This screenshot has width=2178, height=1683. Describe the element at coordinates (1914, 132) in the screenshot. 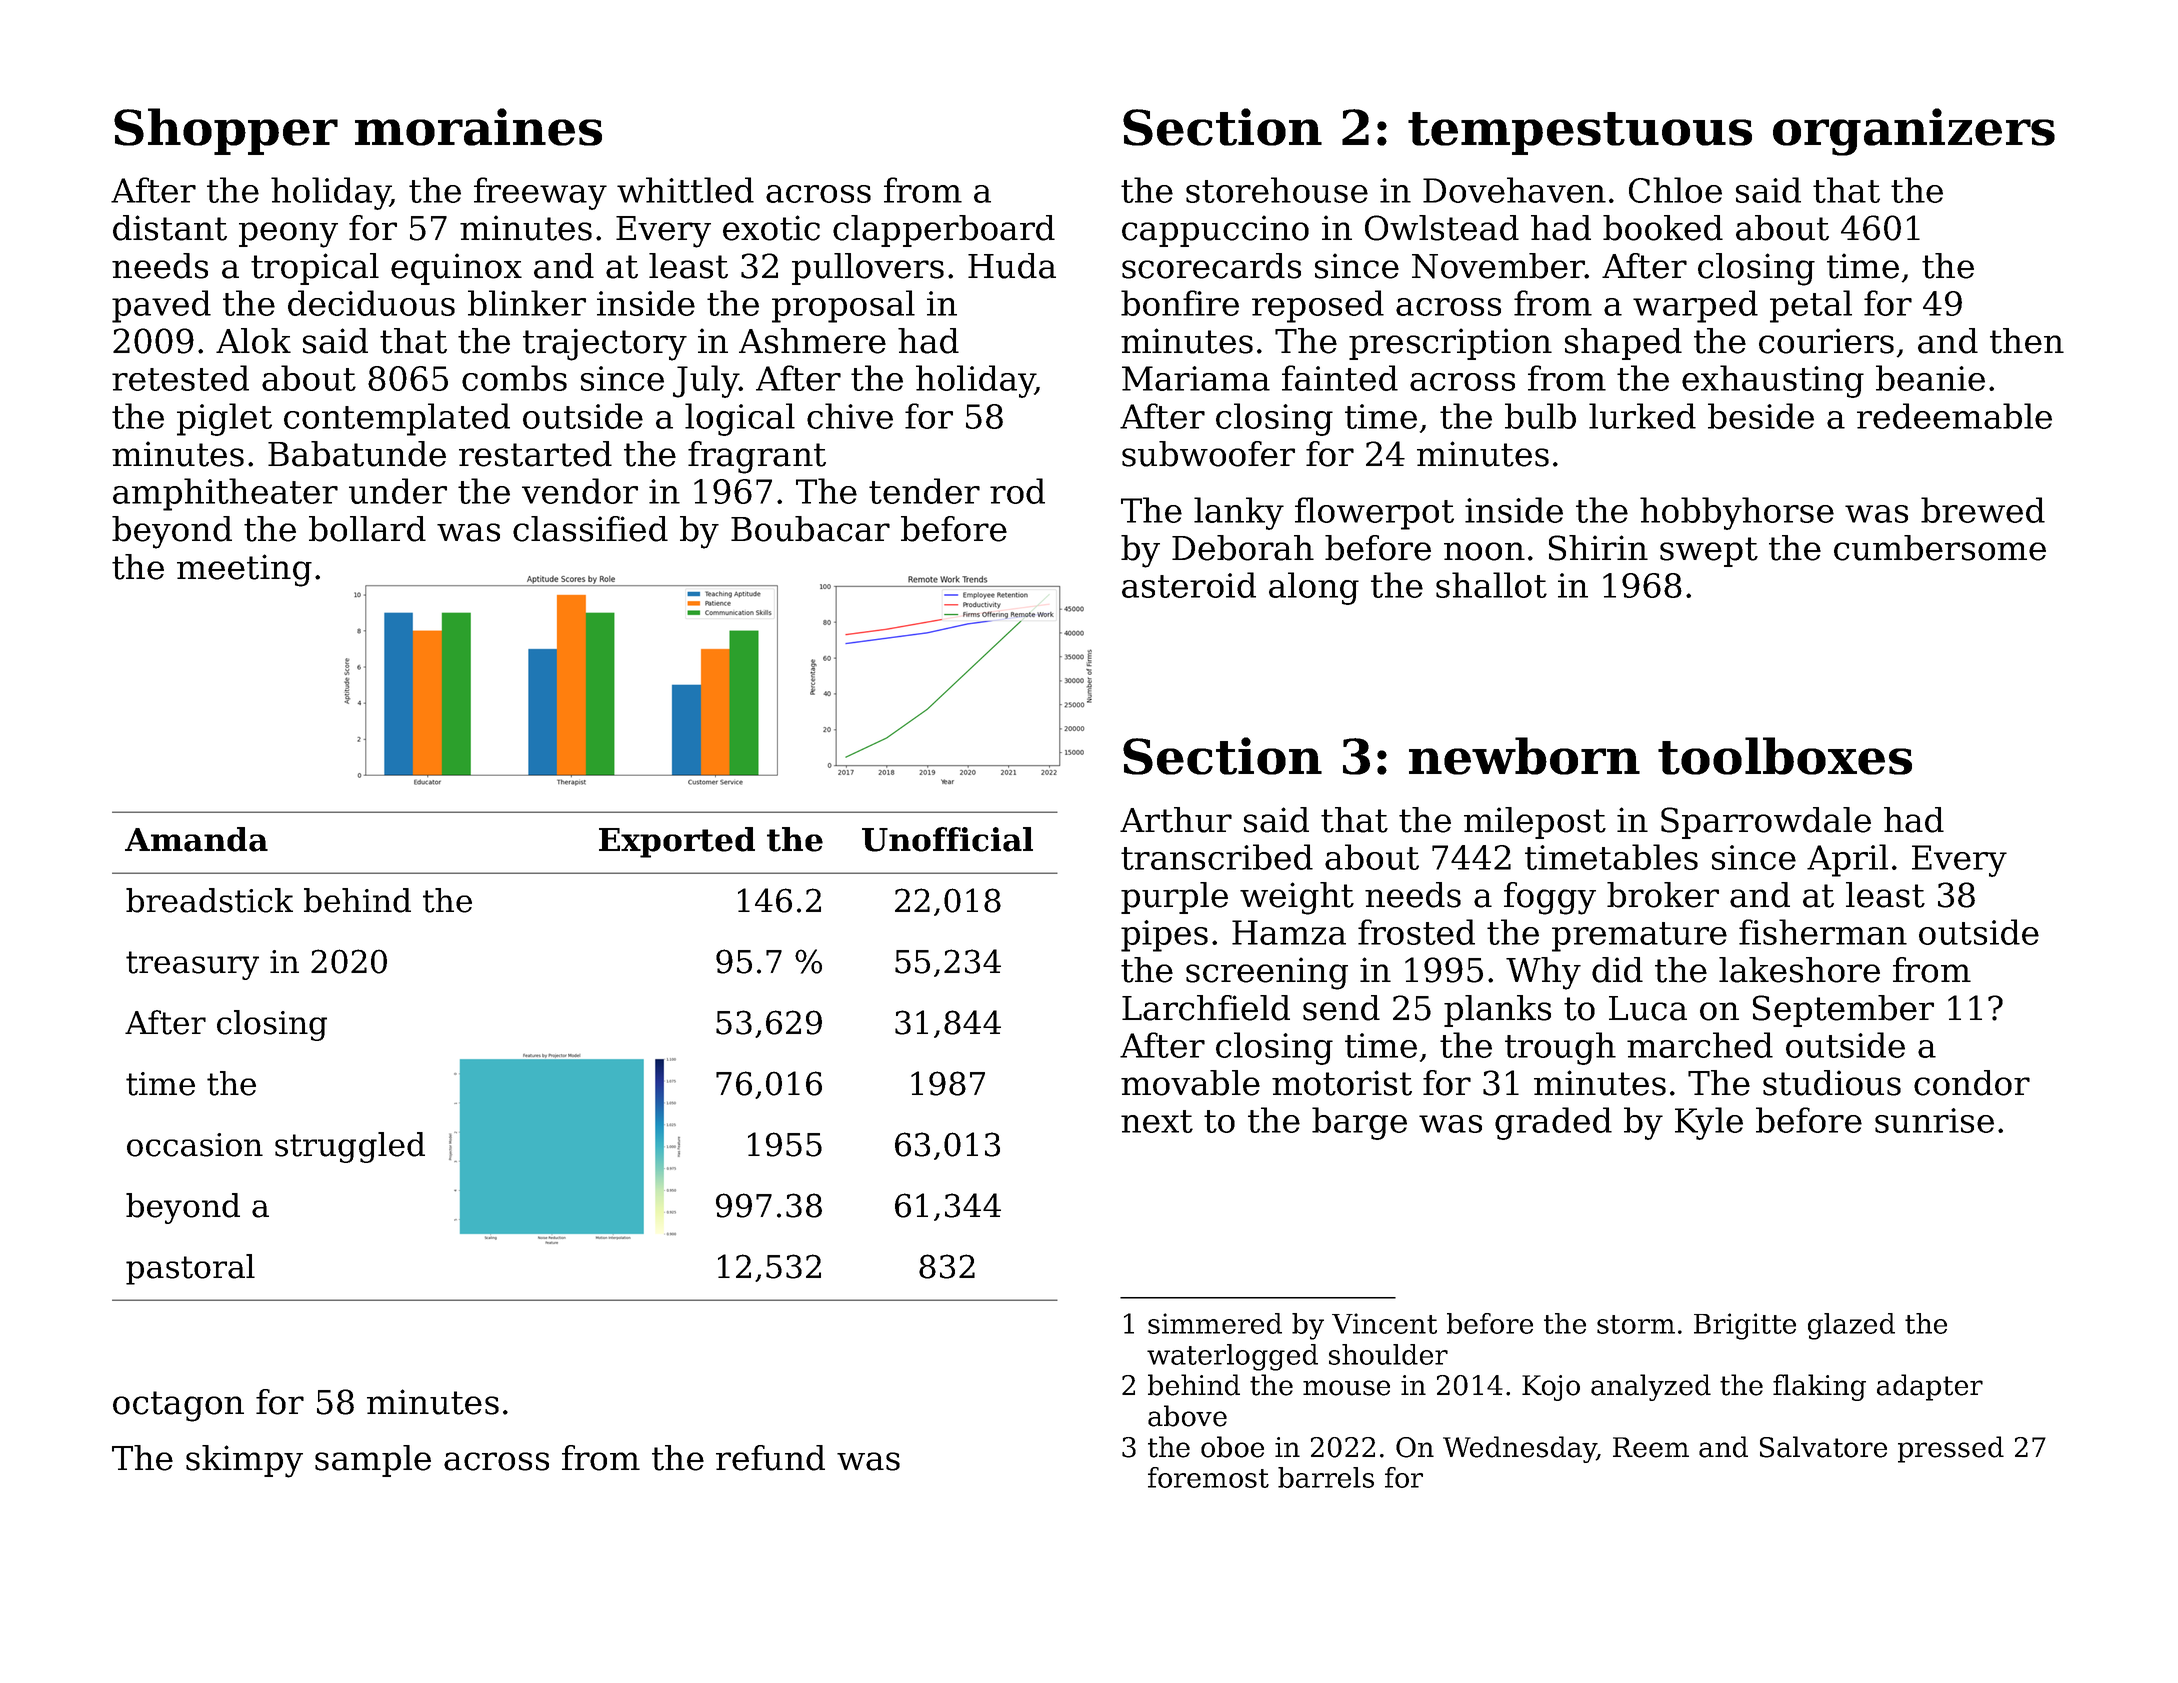

I see `organizers` at that location.
